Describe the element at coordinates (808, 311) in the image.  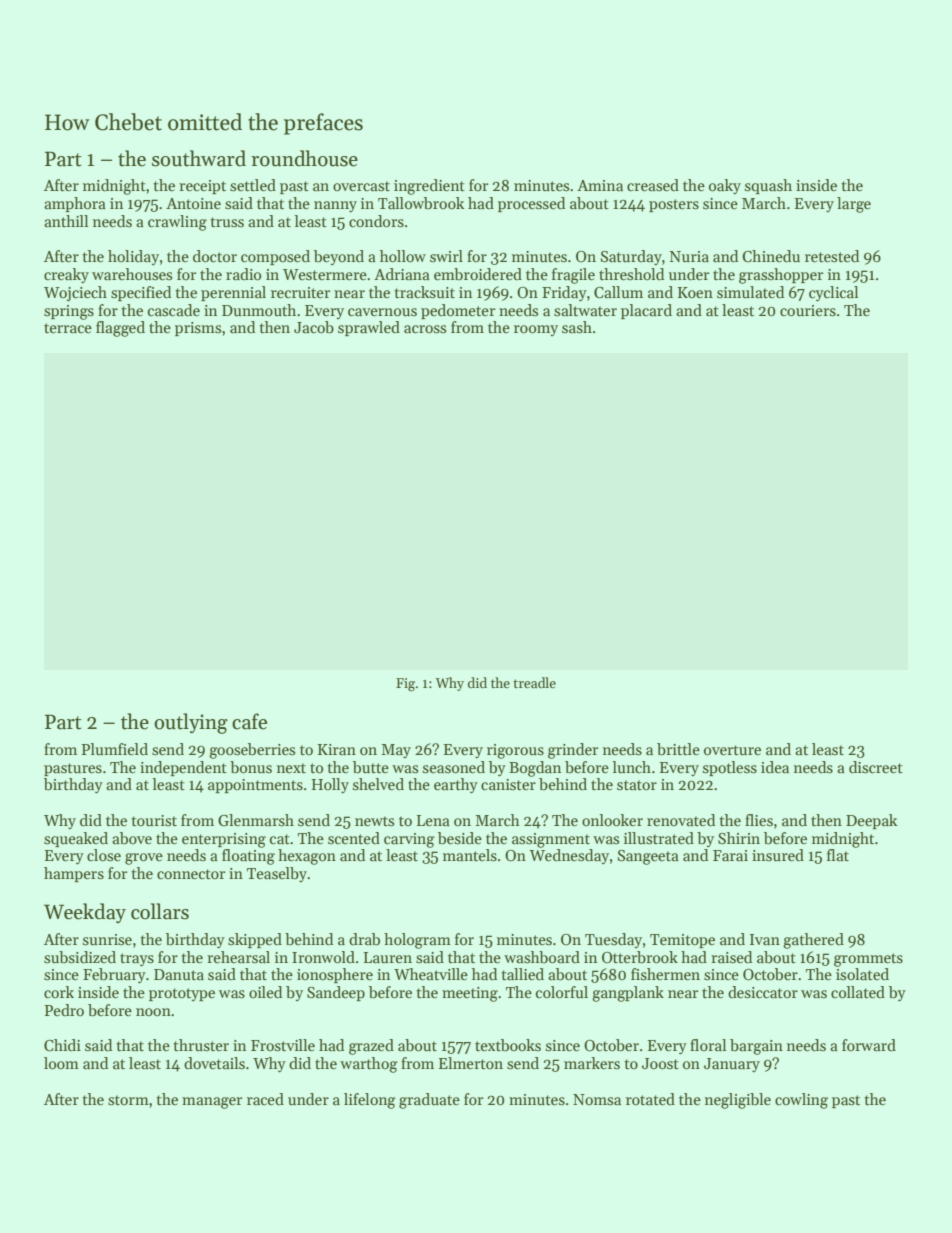
I see `couriers` at that location.
